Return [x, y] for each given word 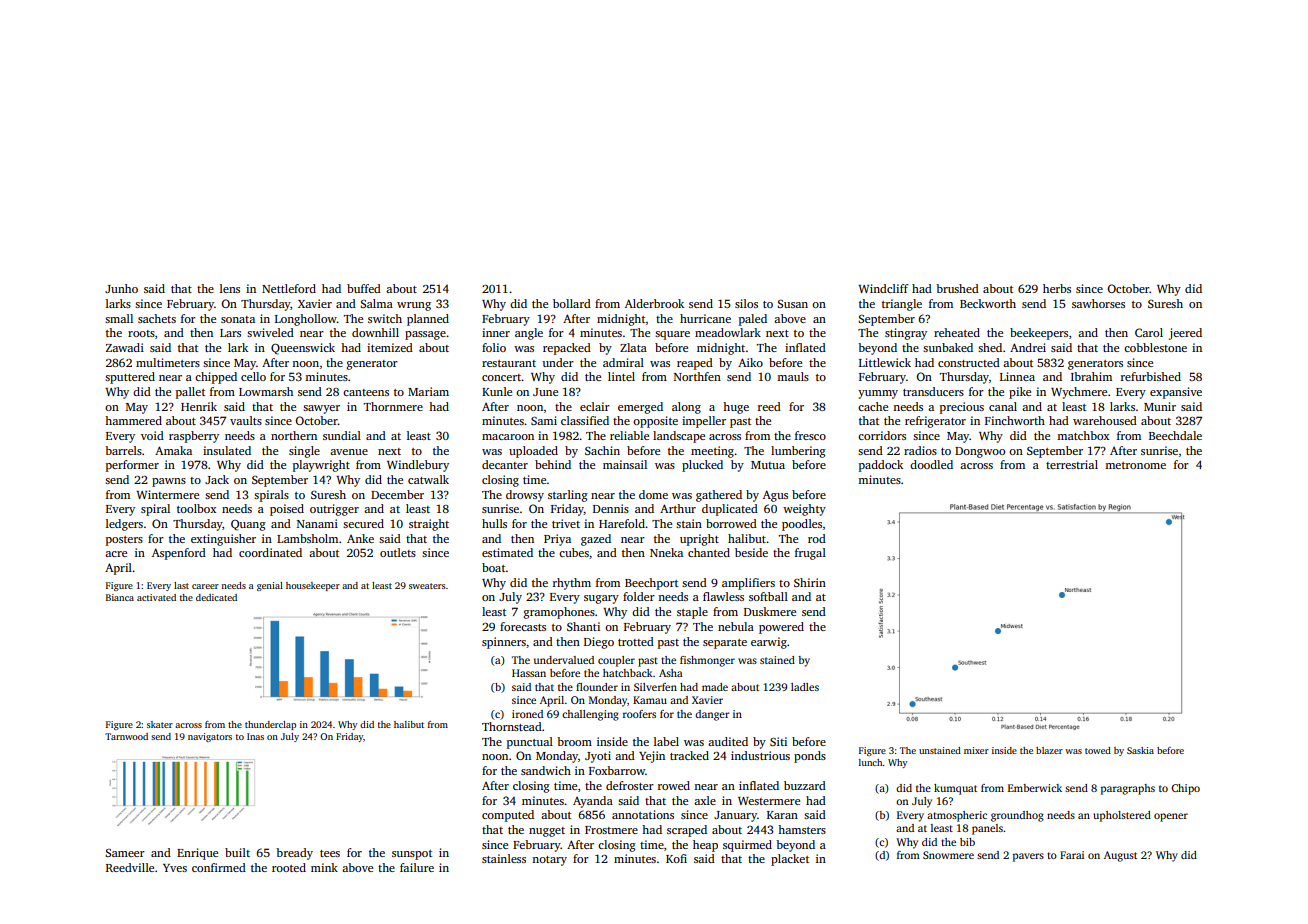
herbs [1057, 288]
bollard [572, 303]
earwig [769, 643]
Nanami [317, 523]
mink [324, 867]
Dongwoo [980, 452]
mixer [976, 750]
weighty [804, 510]
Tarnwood [126, 736]
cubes [574, 552]
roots [141, 333]
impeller [704, 422]
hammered [133, 420]
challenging [590, 715]
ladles [805, 687]
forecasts [523, 626]
